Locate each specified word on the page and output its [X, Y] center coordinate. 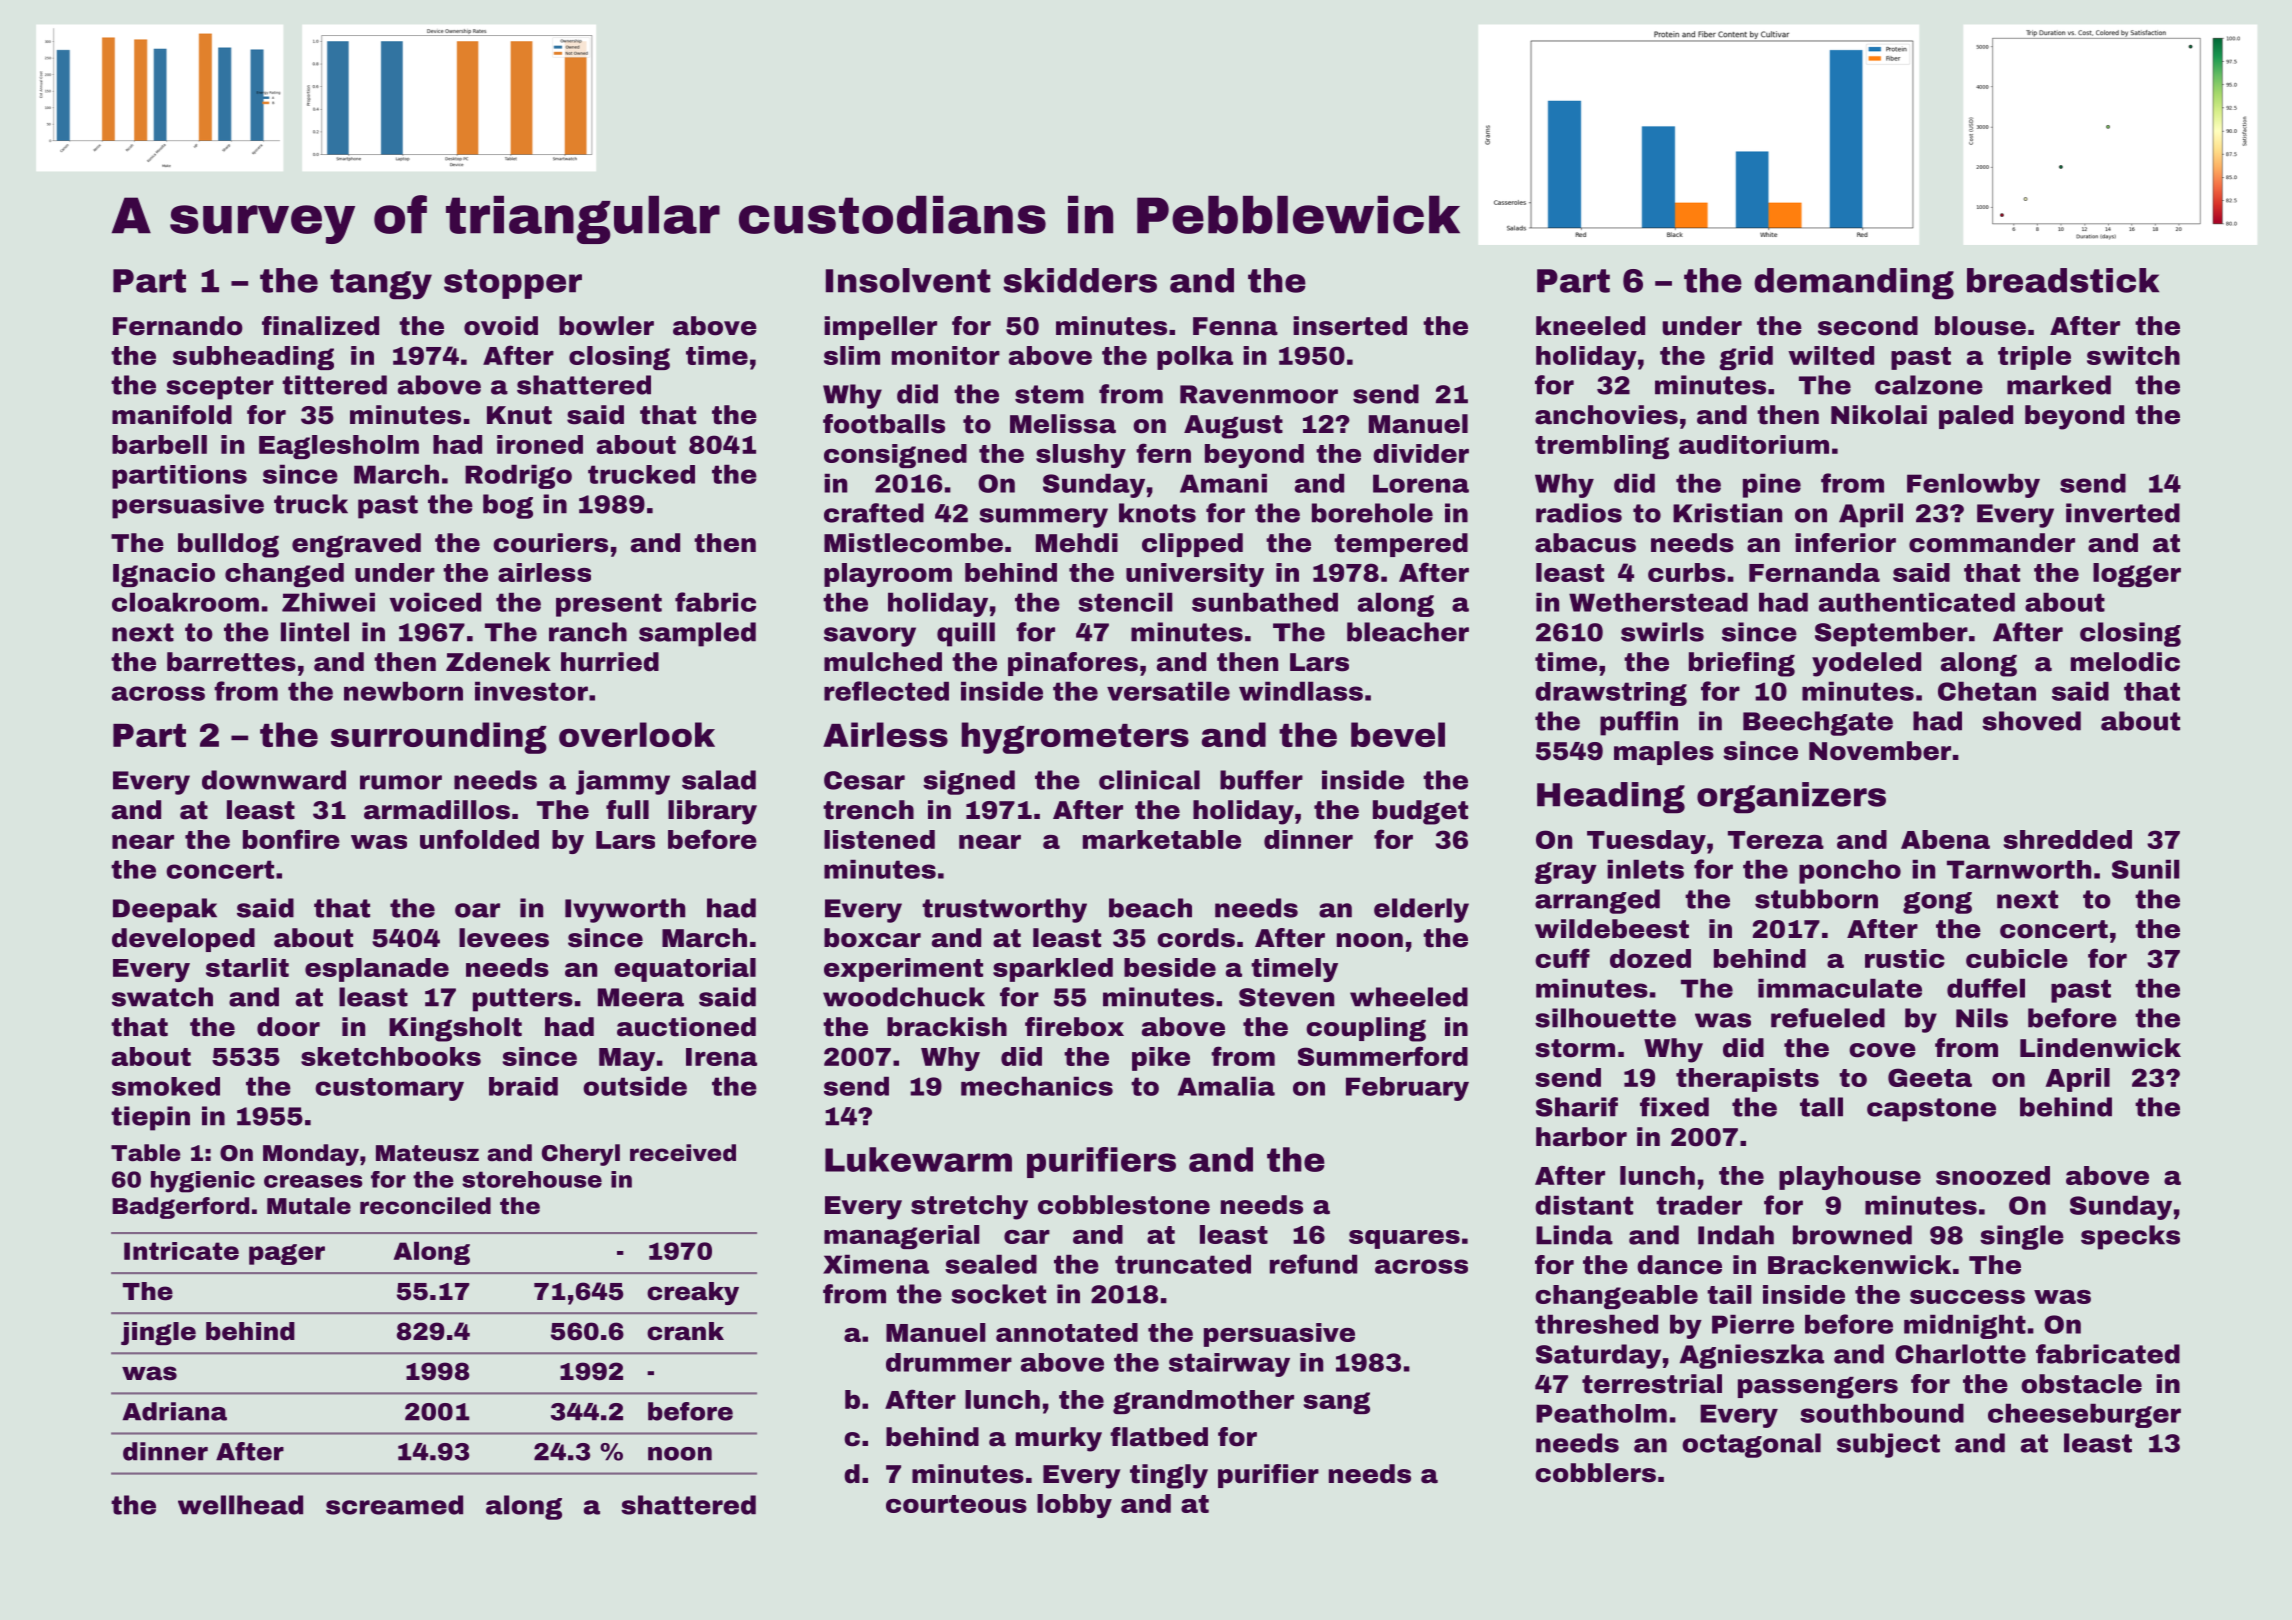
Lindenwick [2100, 1048]
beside [1170, 967]
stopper [513, 284]
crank [685, 1331]
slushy [1081, 456]
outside [635, 1086]
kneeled [1590, 326]
